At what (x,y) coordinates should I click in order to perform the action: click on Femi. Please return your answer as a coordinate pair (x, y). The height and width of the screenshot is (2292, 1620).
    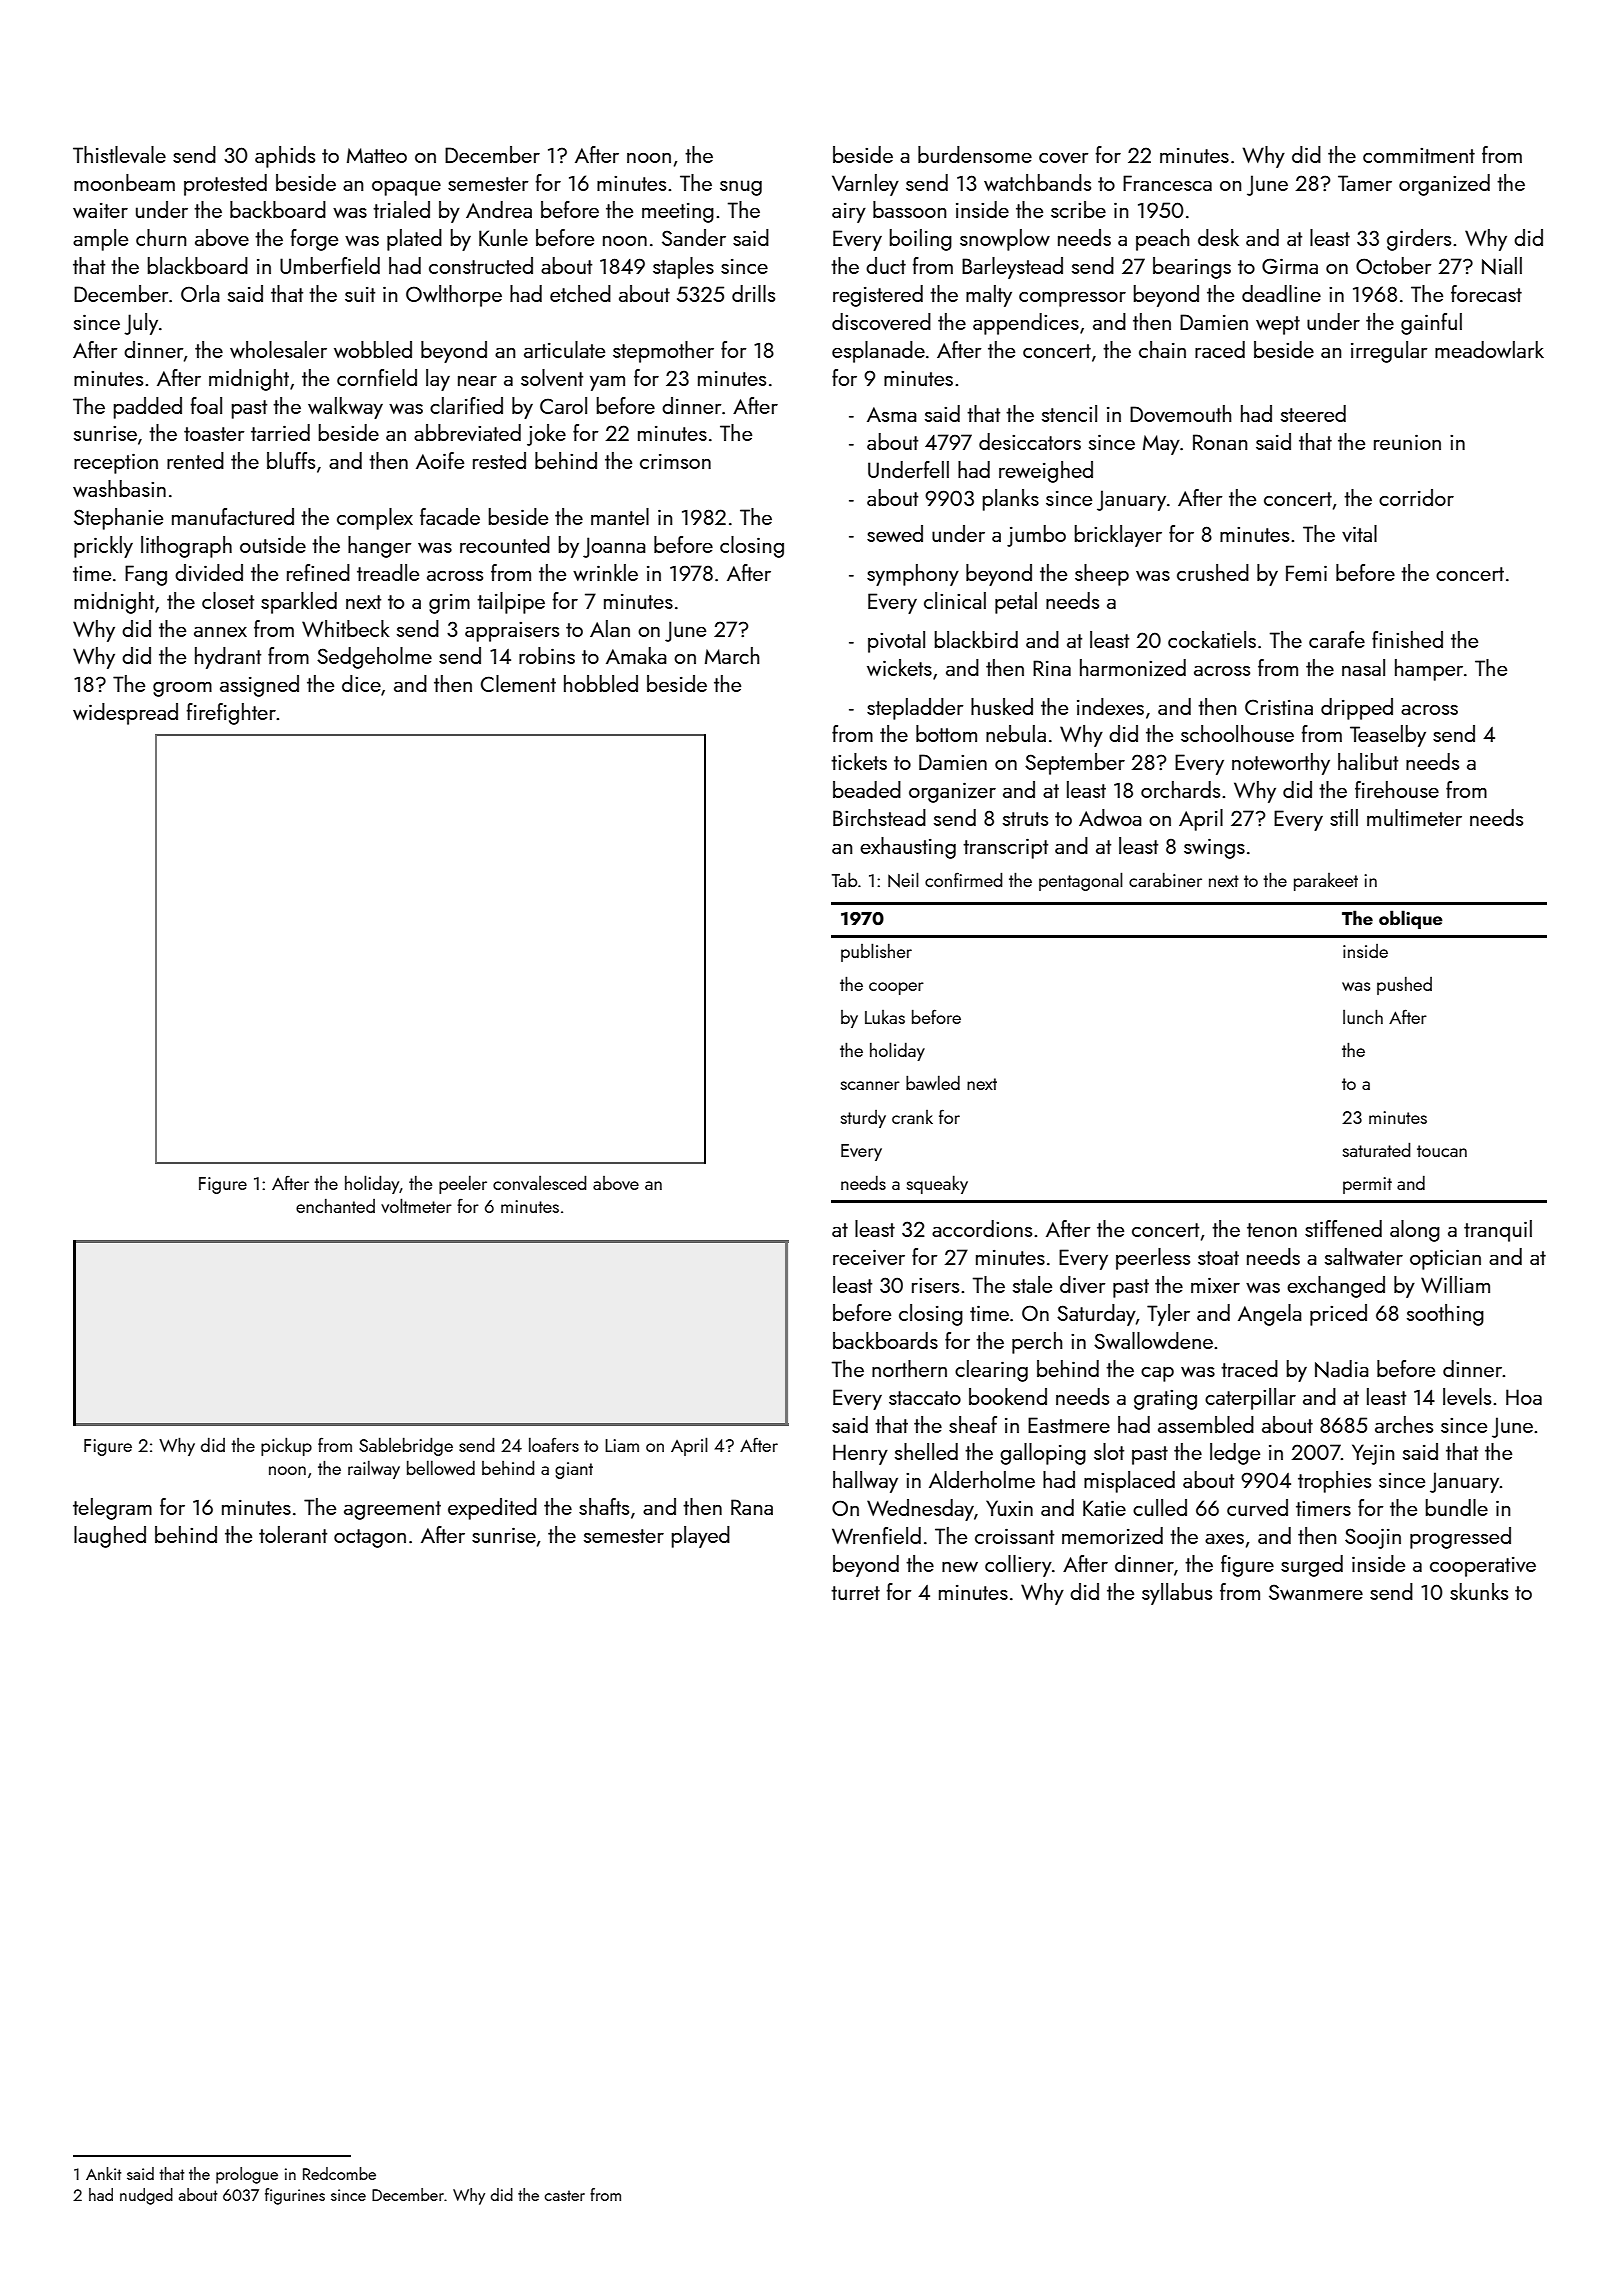
    Looking at the image, I should click on (1306, 573).
